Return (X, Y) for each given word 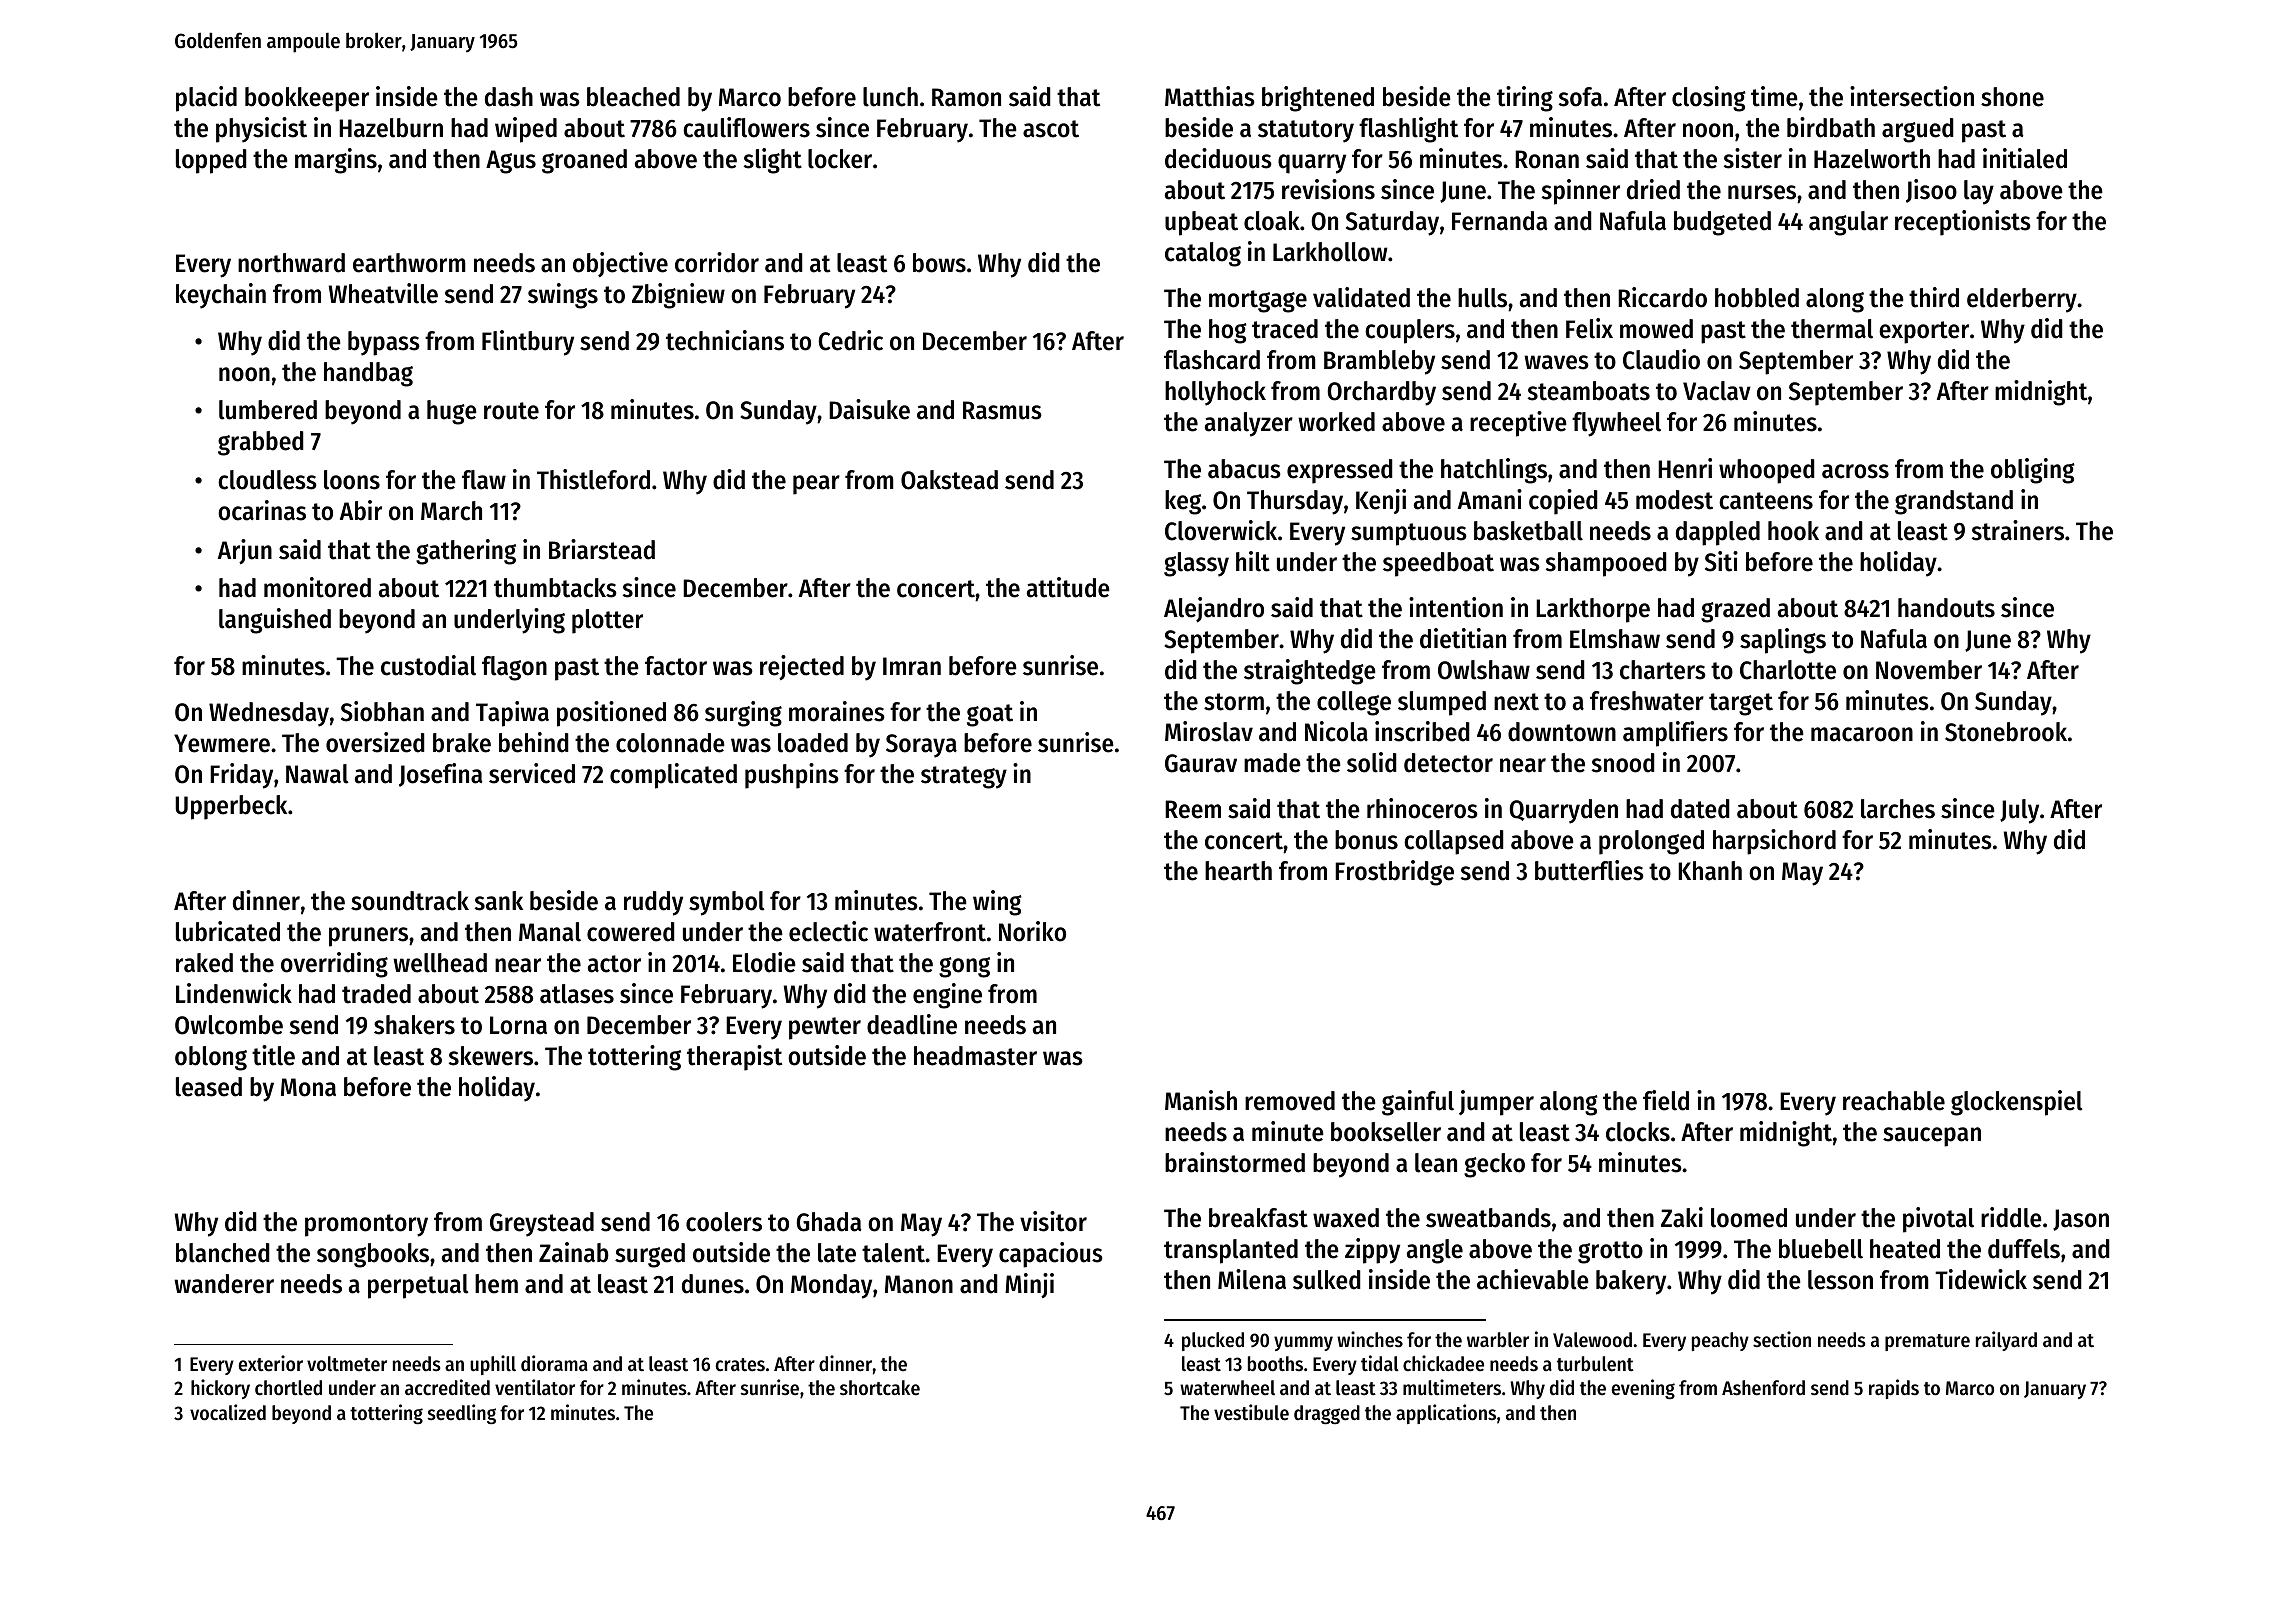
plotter (607, 621)
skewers (491, 1056)
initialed (2025, 158)
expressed (1340, 471)
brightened (1318, 99)
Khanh (1710, 871)
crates (740, 1365)
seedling (462, 1414)
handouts (1946, 608)
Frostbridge (1394, 873)
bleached (633, 97)
